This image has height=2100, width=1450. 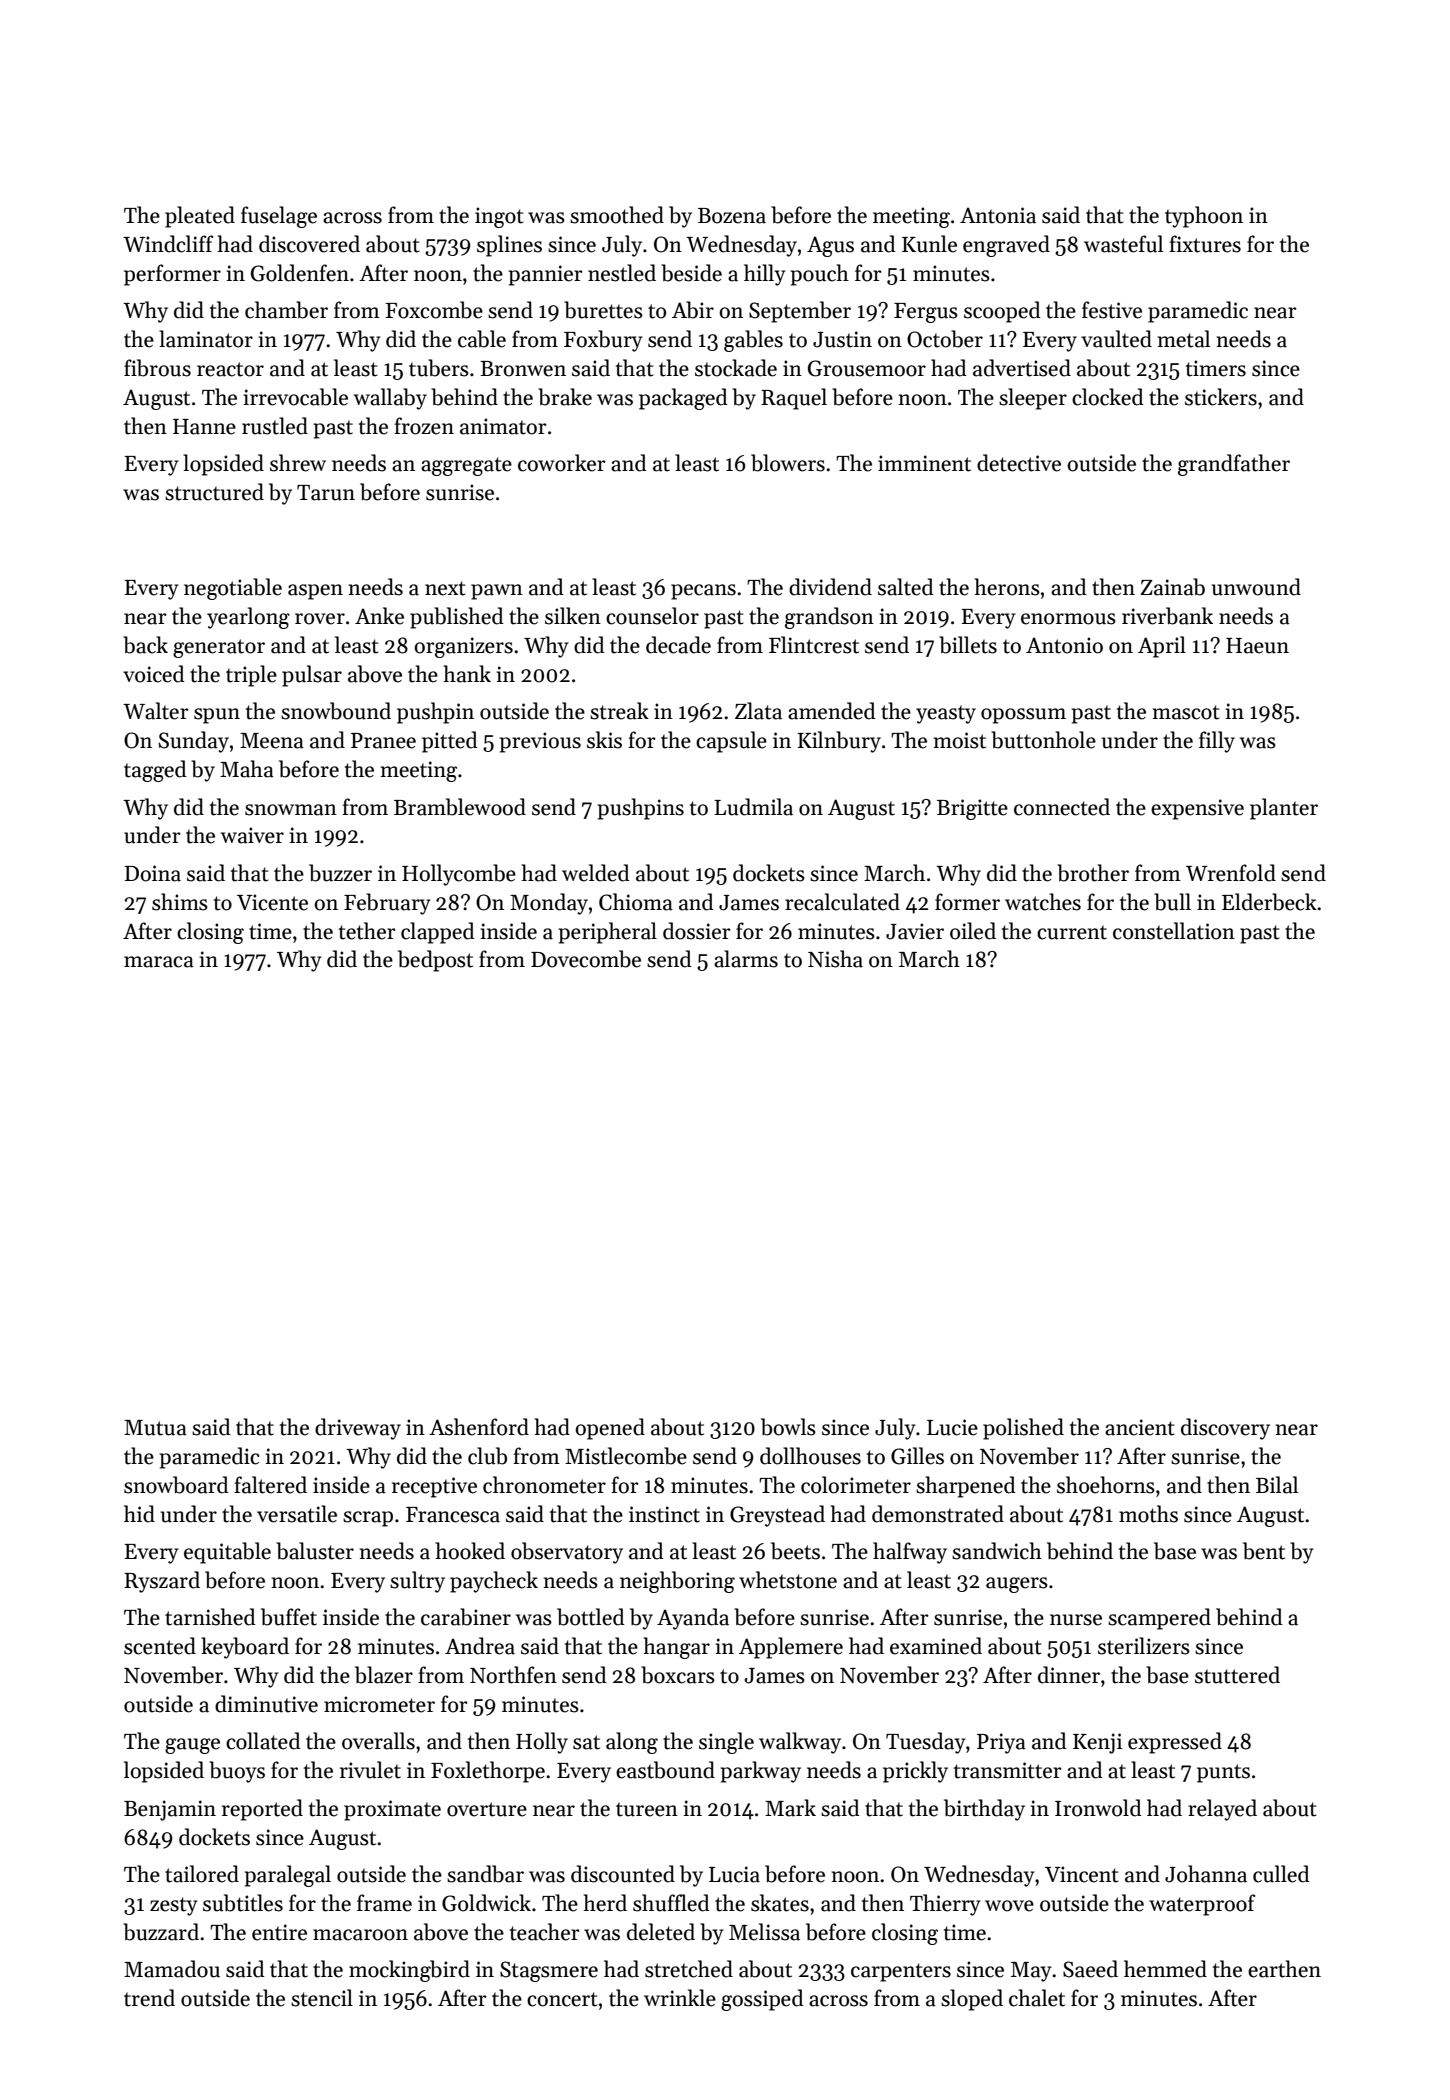 What do you see at coordinates (1231, 873) in the image?
I see `Wrenfold` at bounding box center [1231, 873].
